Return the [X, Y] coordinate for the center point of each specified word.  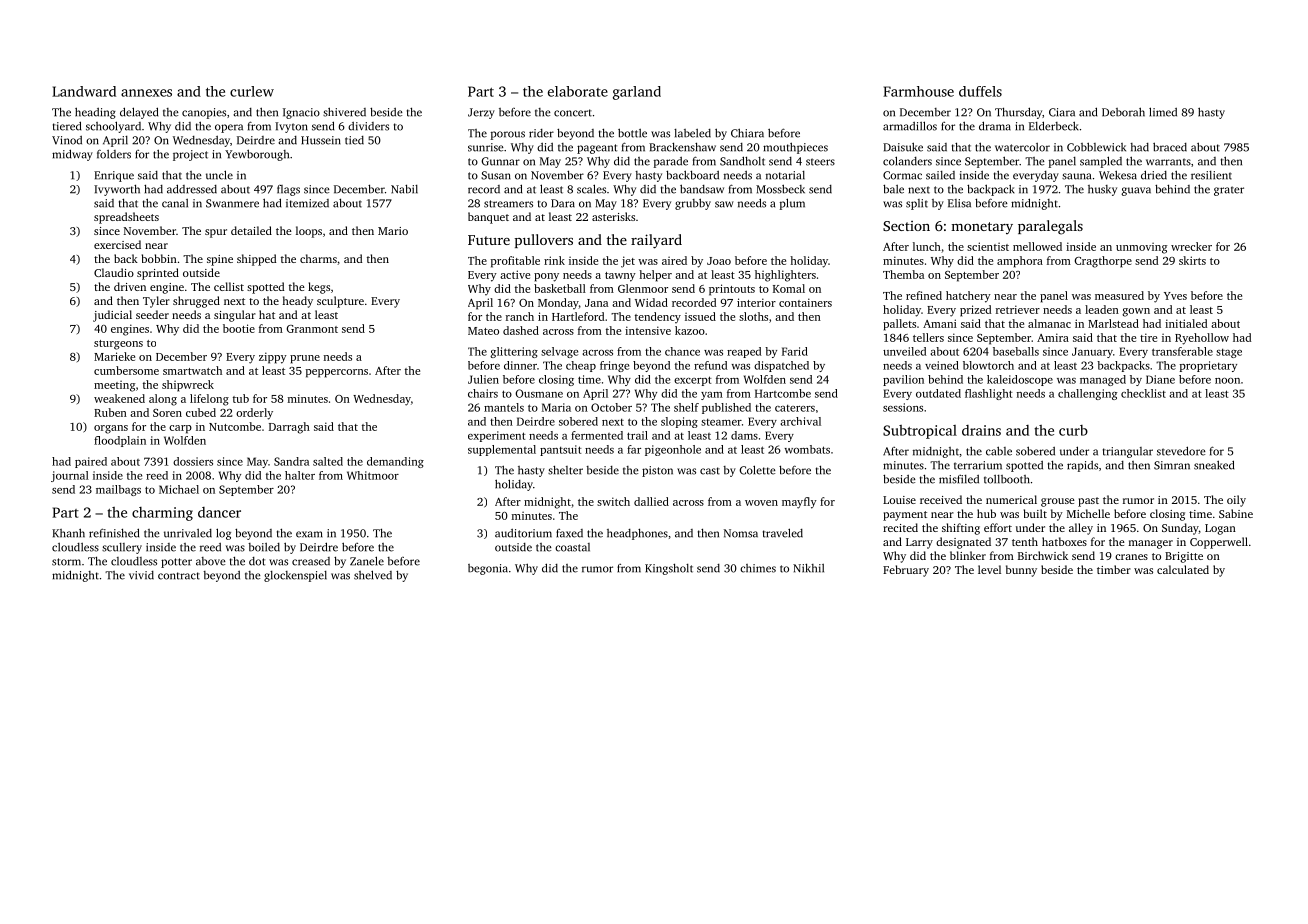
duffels [980, 91]
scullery [122, 548]
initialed [1186, 323]
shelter [565, 470]
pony [546, 277]
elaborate [578, 91]
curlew [252, 91]
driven [130, 286]
